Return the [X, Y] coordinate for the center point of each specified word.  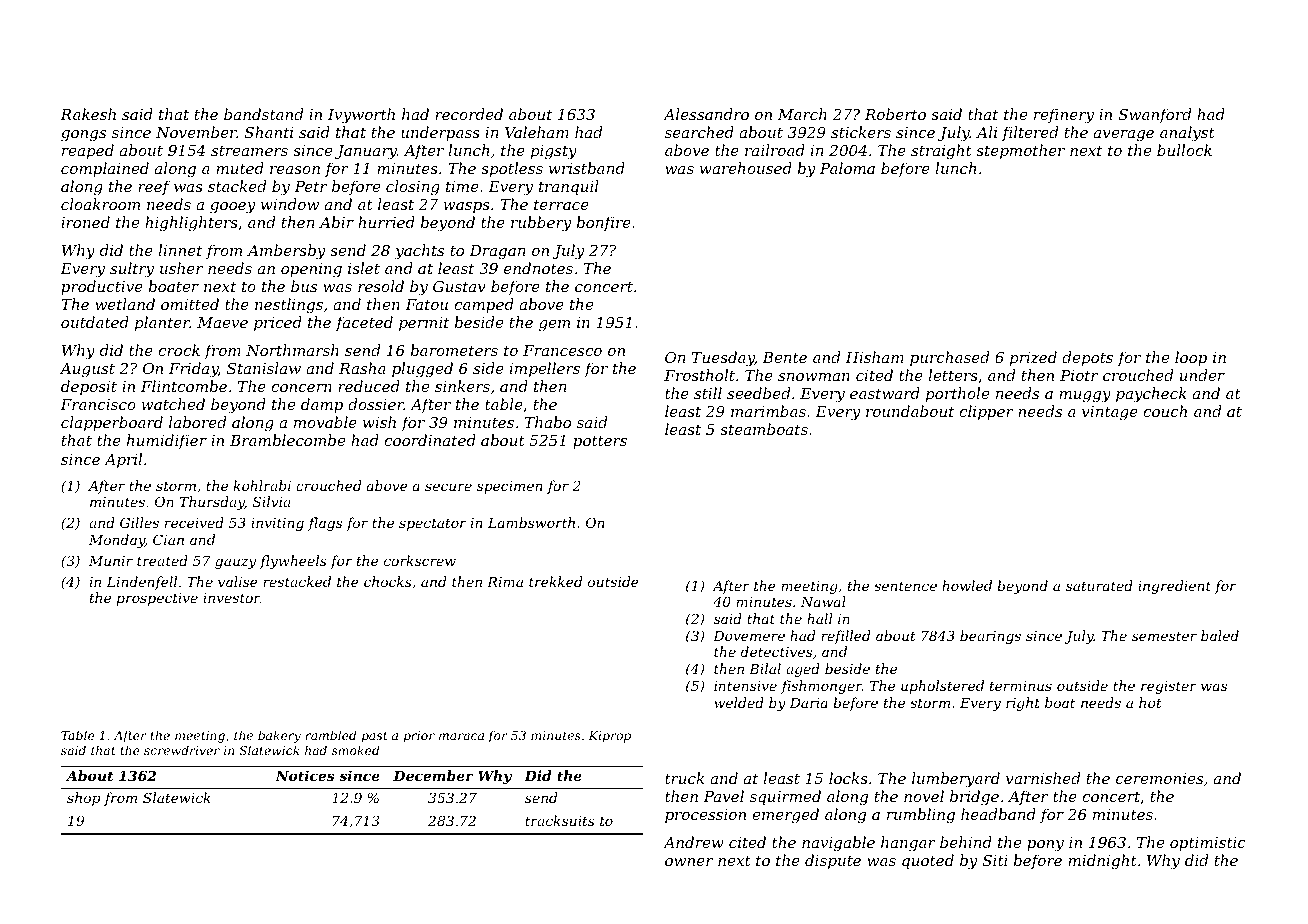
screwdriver [182, 750]
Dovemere [749, 636]
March [802, 114]
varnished [1043, 778]
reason [295, 170]
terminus [1021, 686]
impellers [545, 369]
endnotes [538, 268]
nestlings [289, 306]
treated [162, 560]
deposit [89, 387]
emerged [785, 816]
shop [83, 799]
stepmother [1020, 151]
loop [1191, 358]
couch [1165, 411]
